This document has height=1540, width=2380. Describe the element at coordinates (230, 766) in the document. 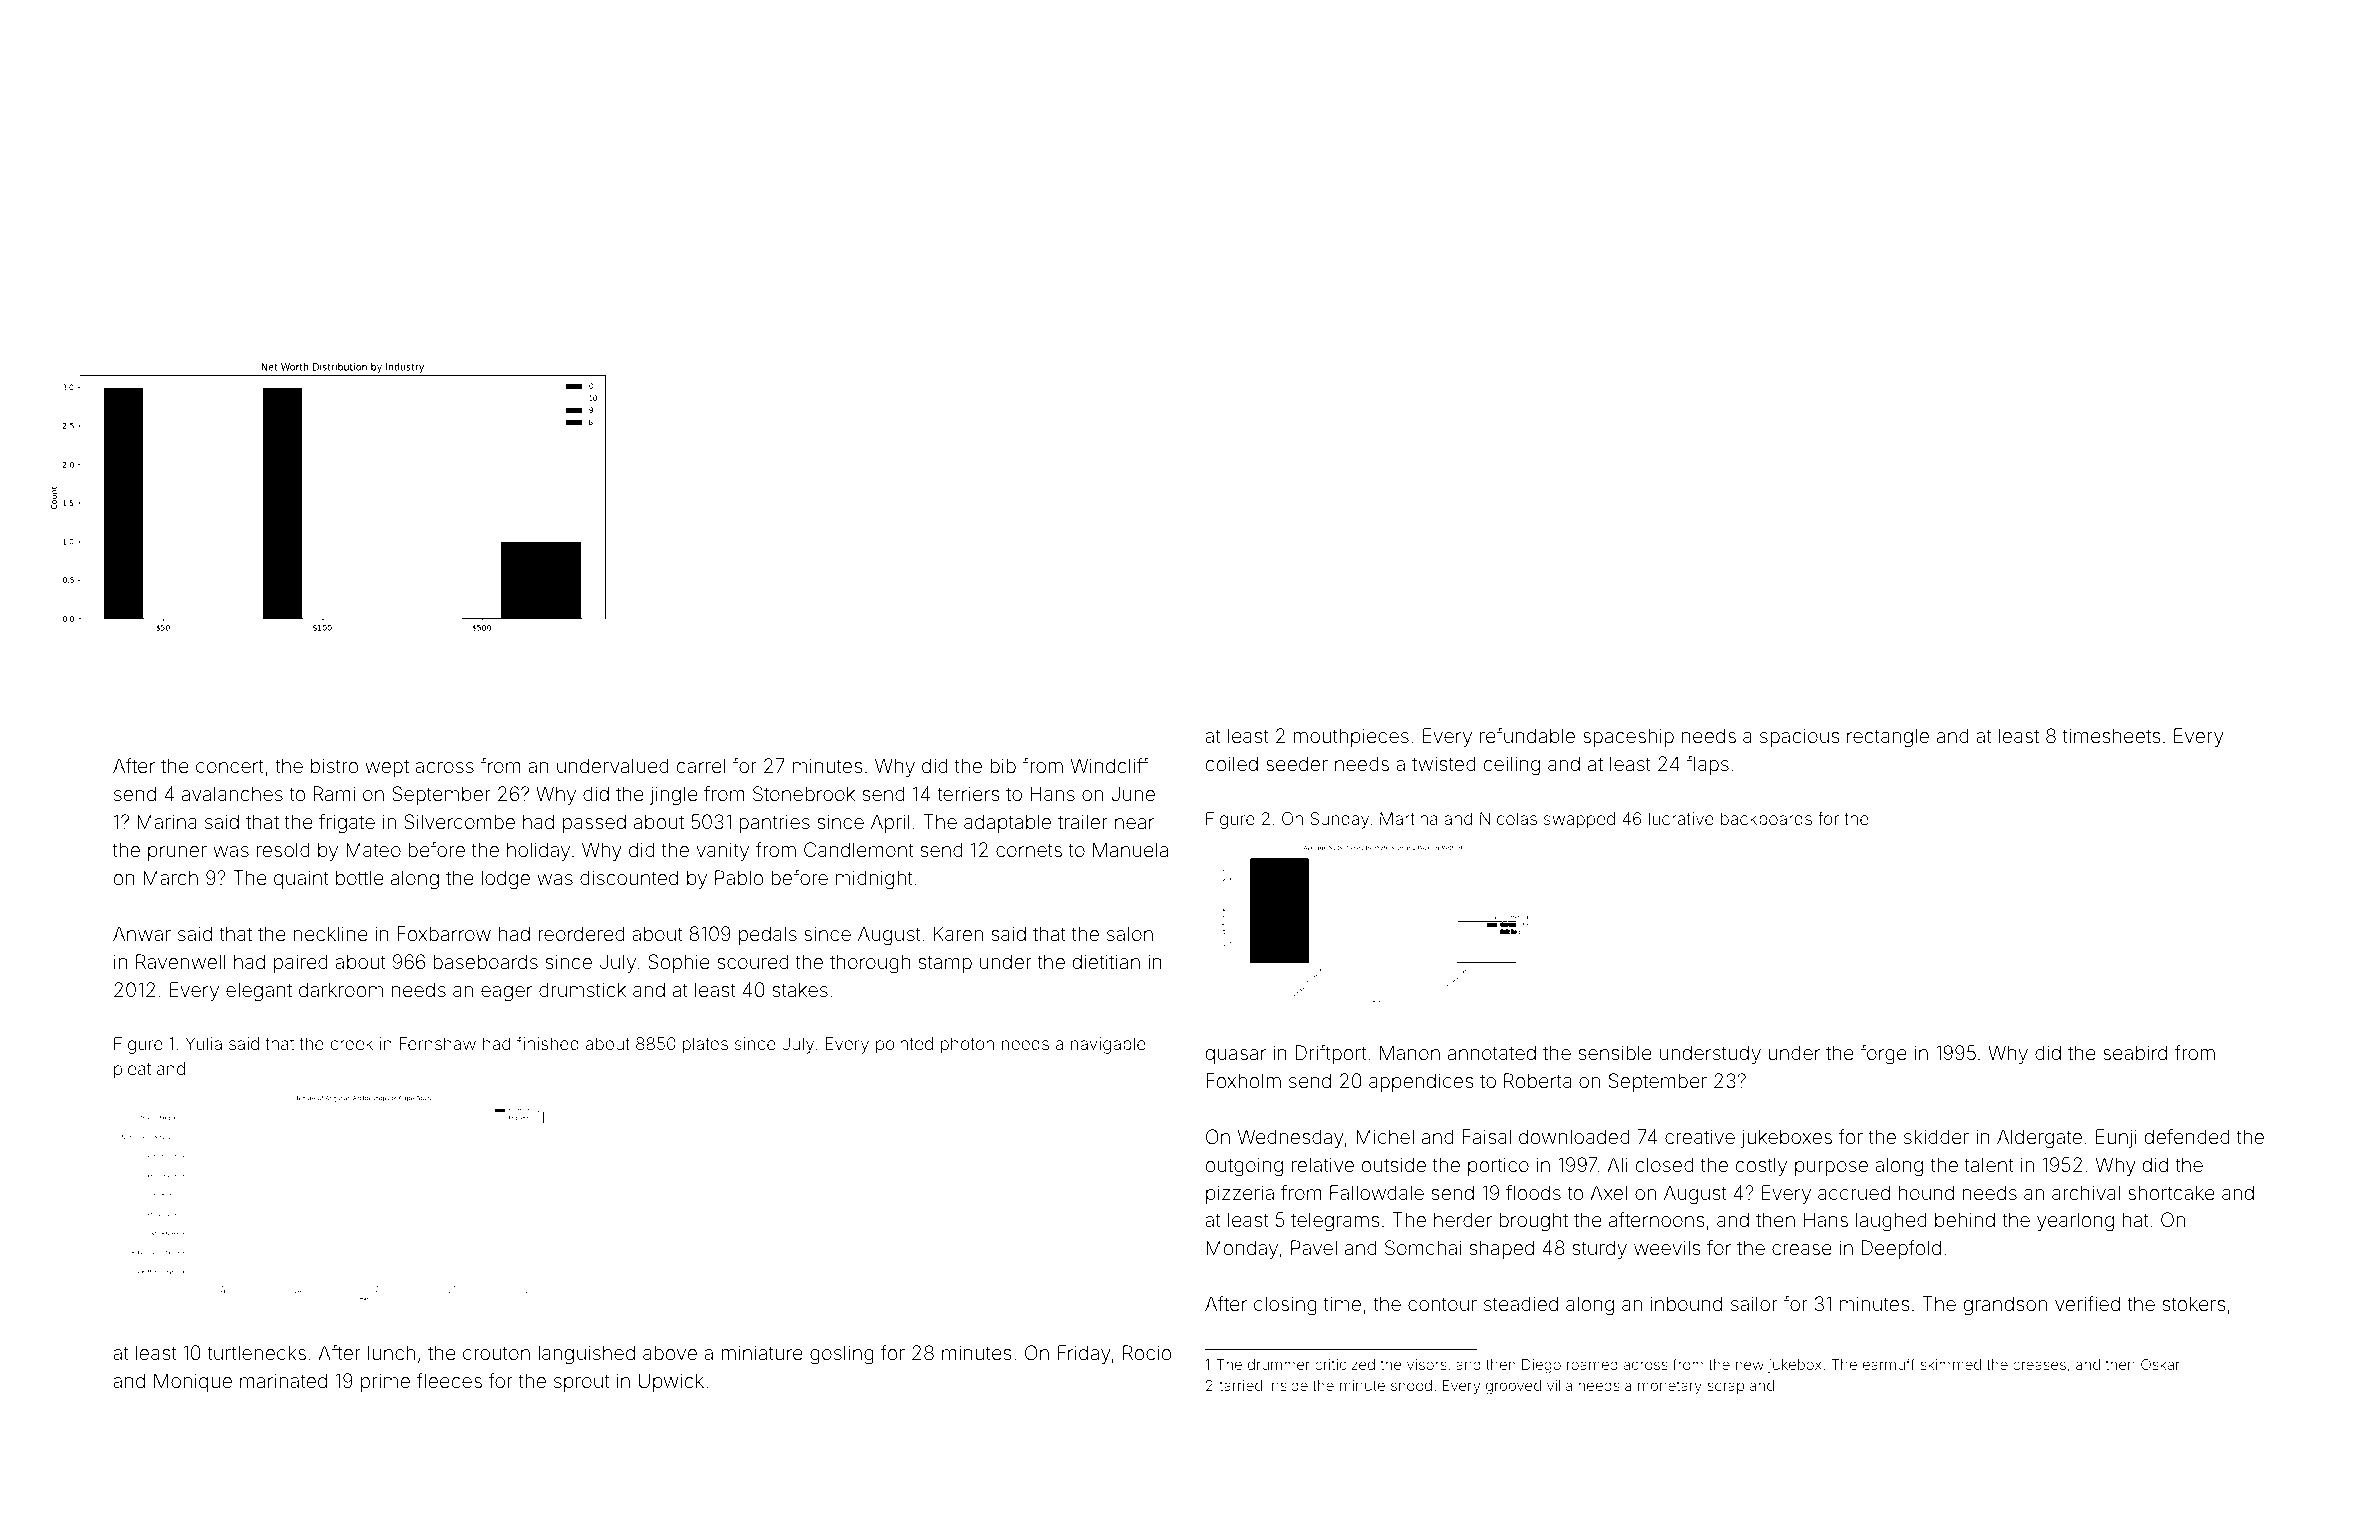

I see `concert` at that location.
